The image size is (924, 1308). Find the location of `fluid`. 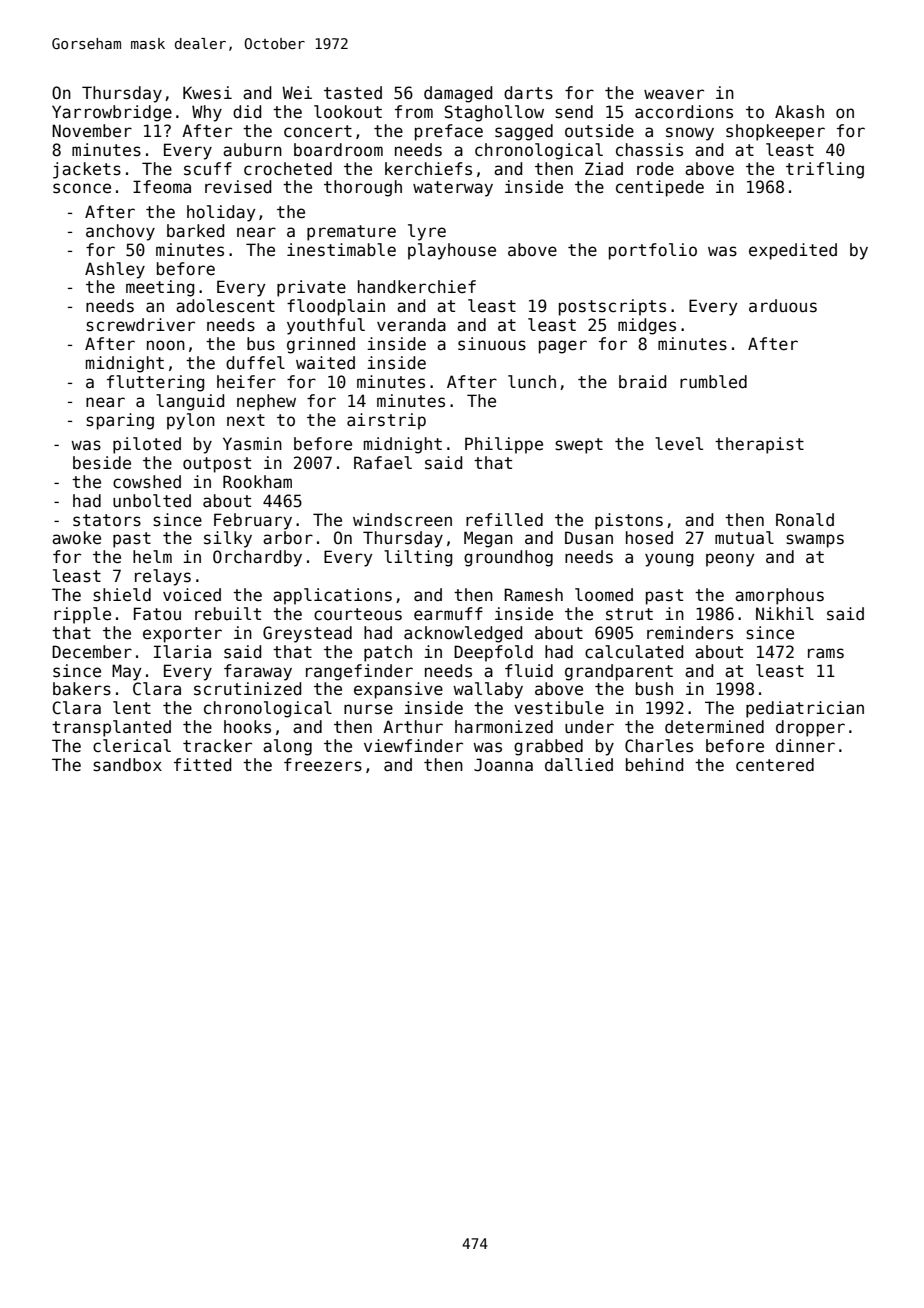

fluid is located at coordinates (529, 671).
